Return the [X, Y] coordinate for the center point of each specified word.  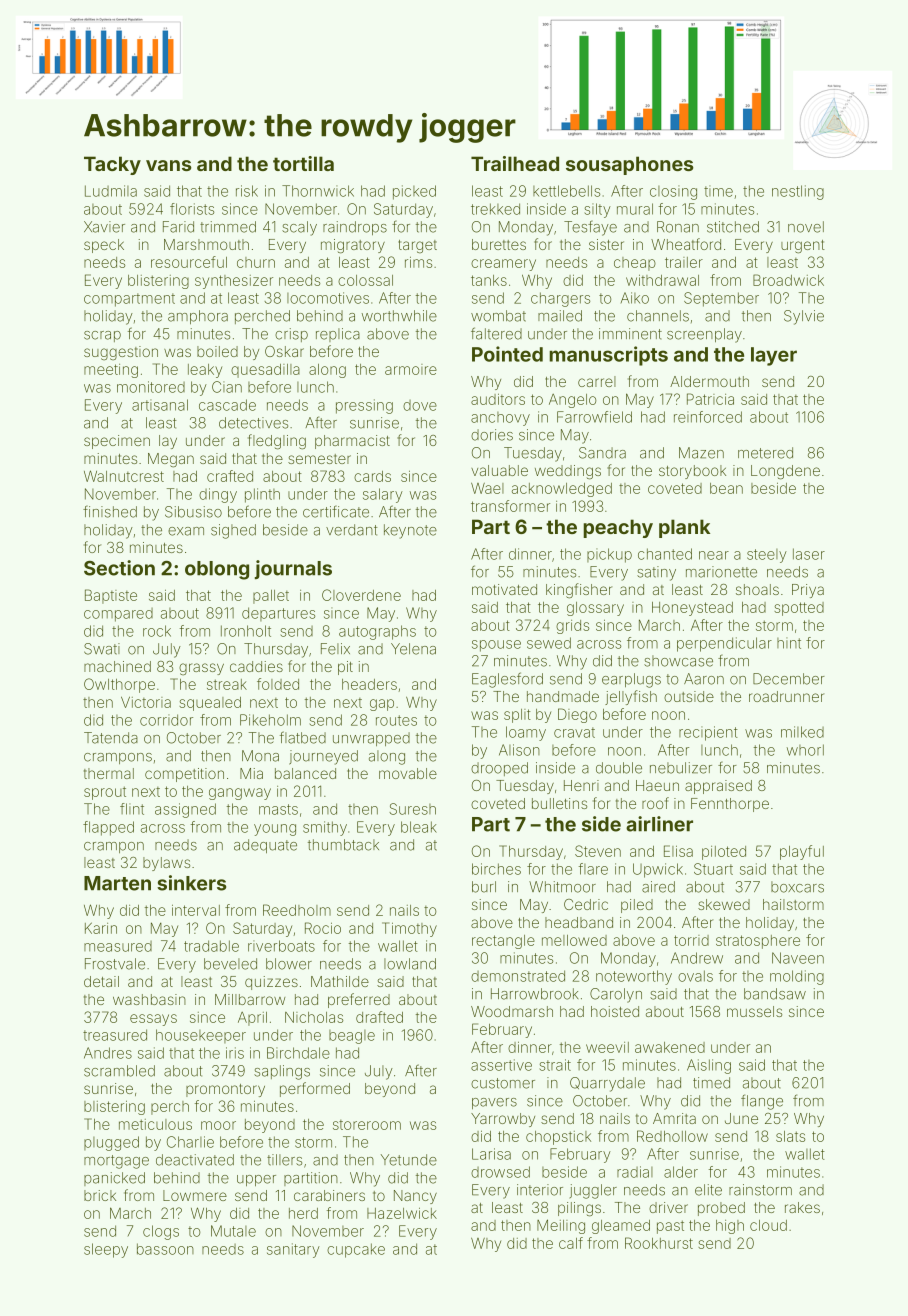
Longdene [785, 472]
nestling [798, 192]
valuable [499, 470]
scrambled [119, 1071]
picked [414, 192]
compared [118, 615]
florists [192, 209]
